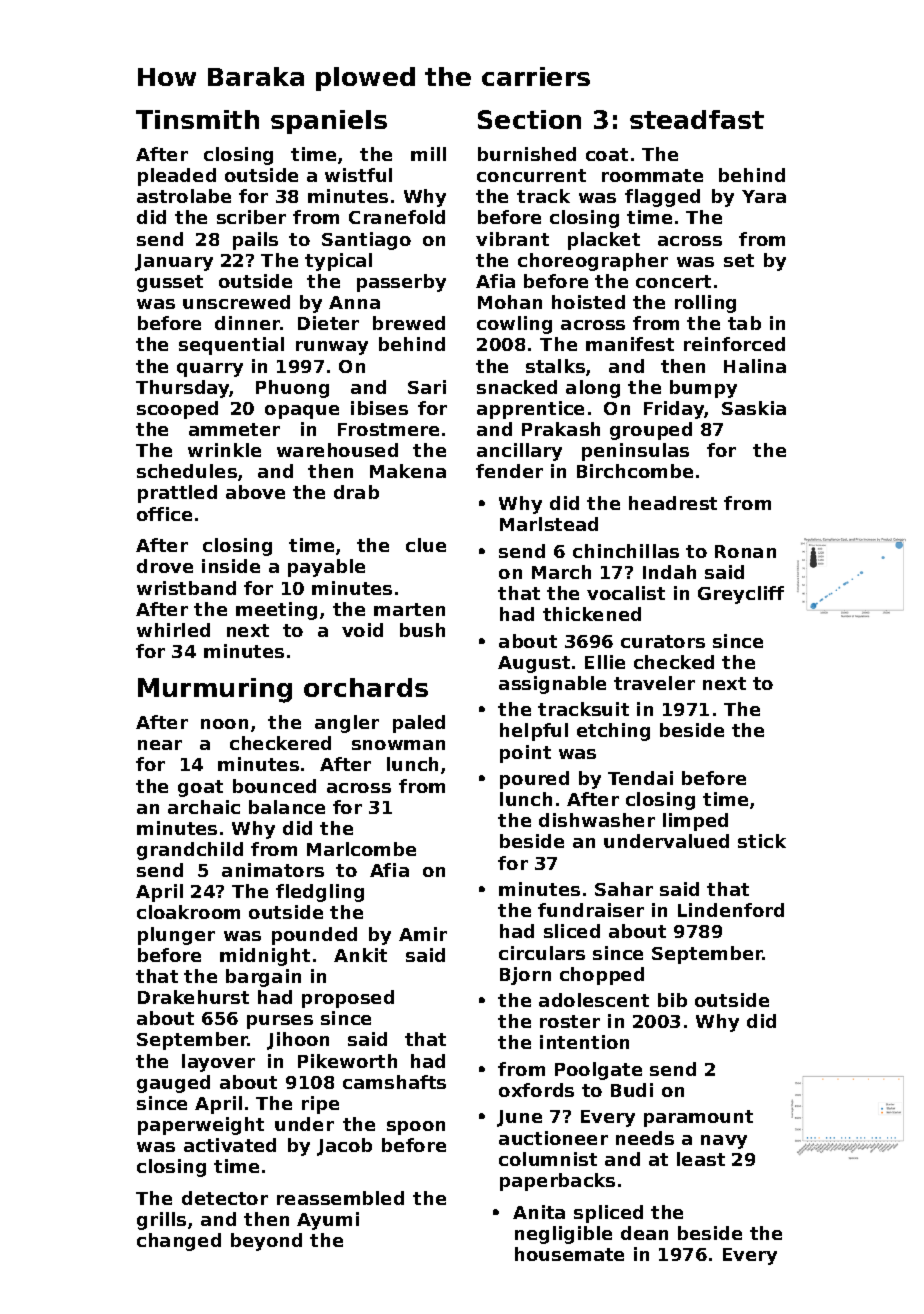 The width and height of the screenshot is (924, 1314). I want to click on paled, so click(419, 724).
